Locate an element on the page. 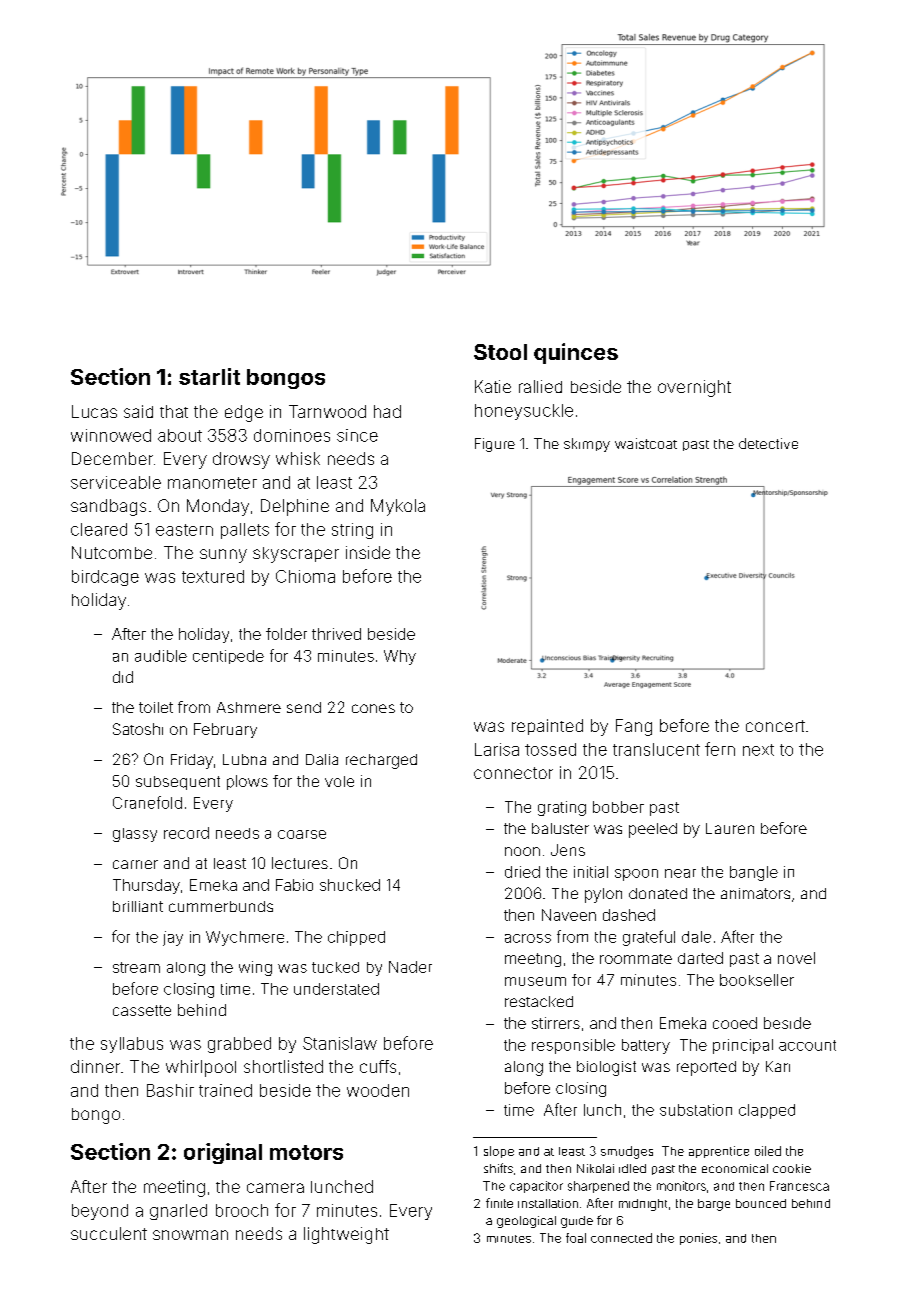 This document has width=908, height=1316. quinces is located at coordinates (576, 353).
